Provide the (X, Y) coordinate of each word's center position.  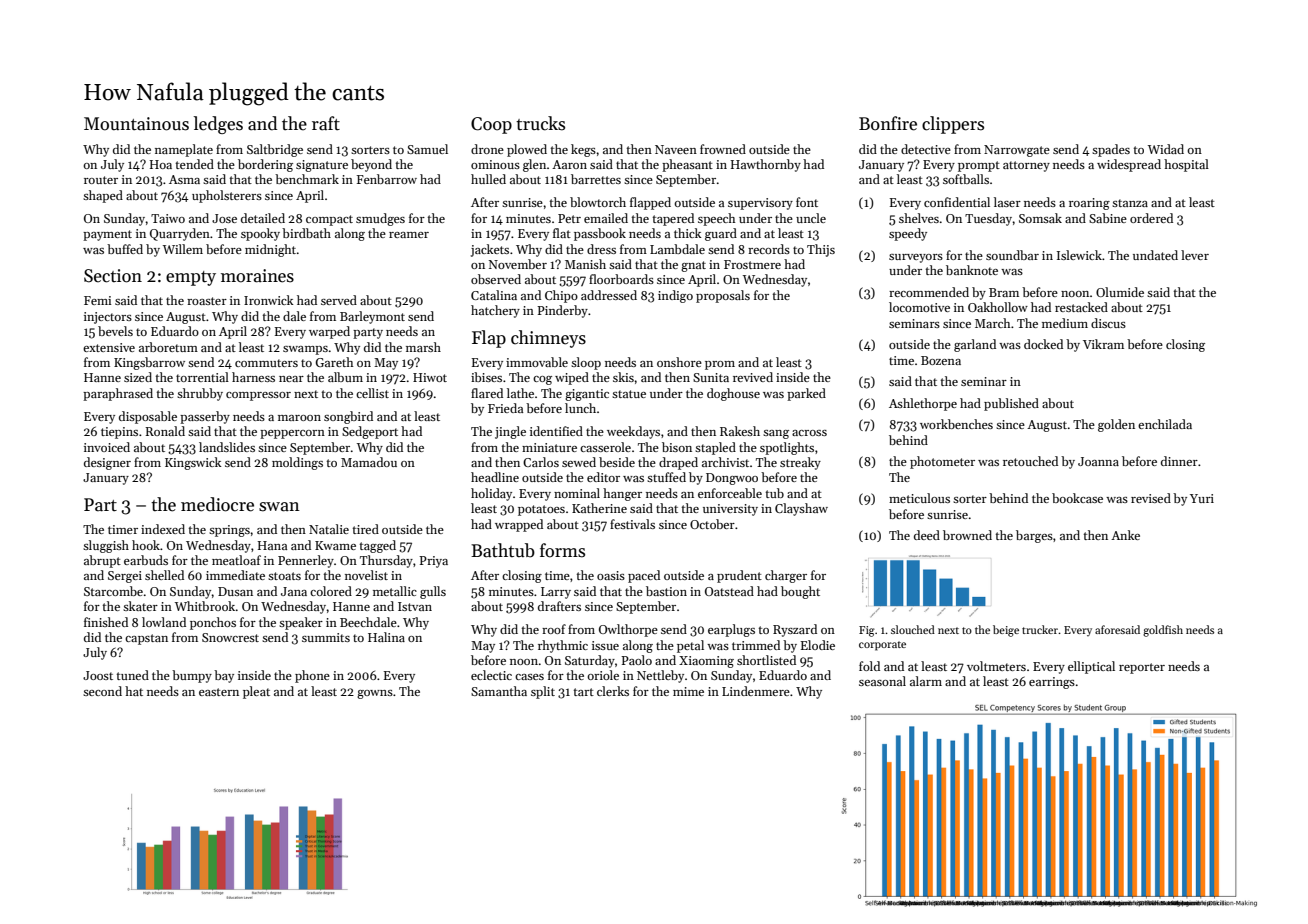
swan (279, 507)
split (543, 692)
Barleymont (372, 317)
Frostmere (752, 264)
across (809, 433)
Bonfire (888, 123)
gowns (375, 694)
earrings (1052, 683)
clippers (953, 125)
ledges (218, 125)
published (1011, 404)
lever (1195, 255)
